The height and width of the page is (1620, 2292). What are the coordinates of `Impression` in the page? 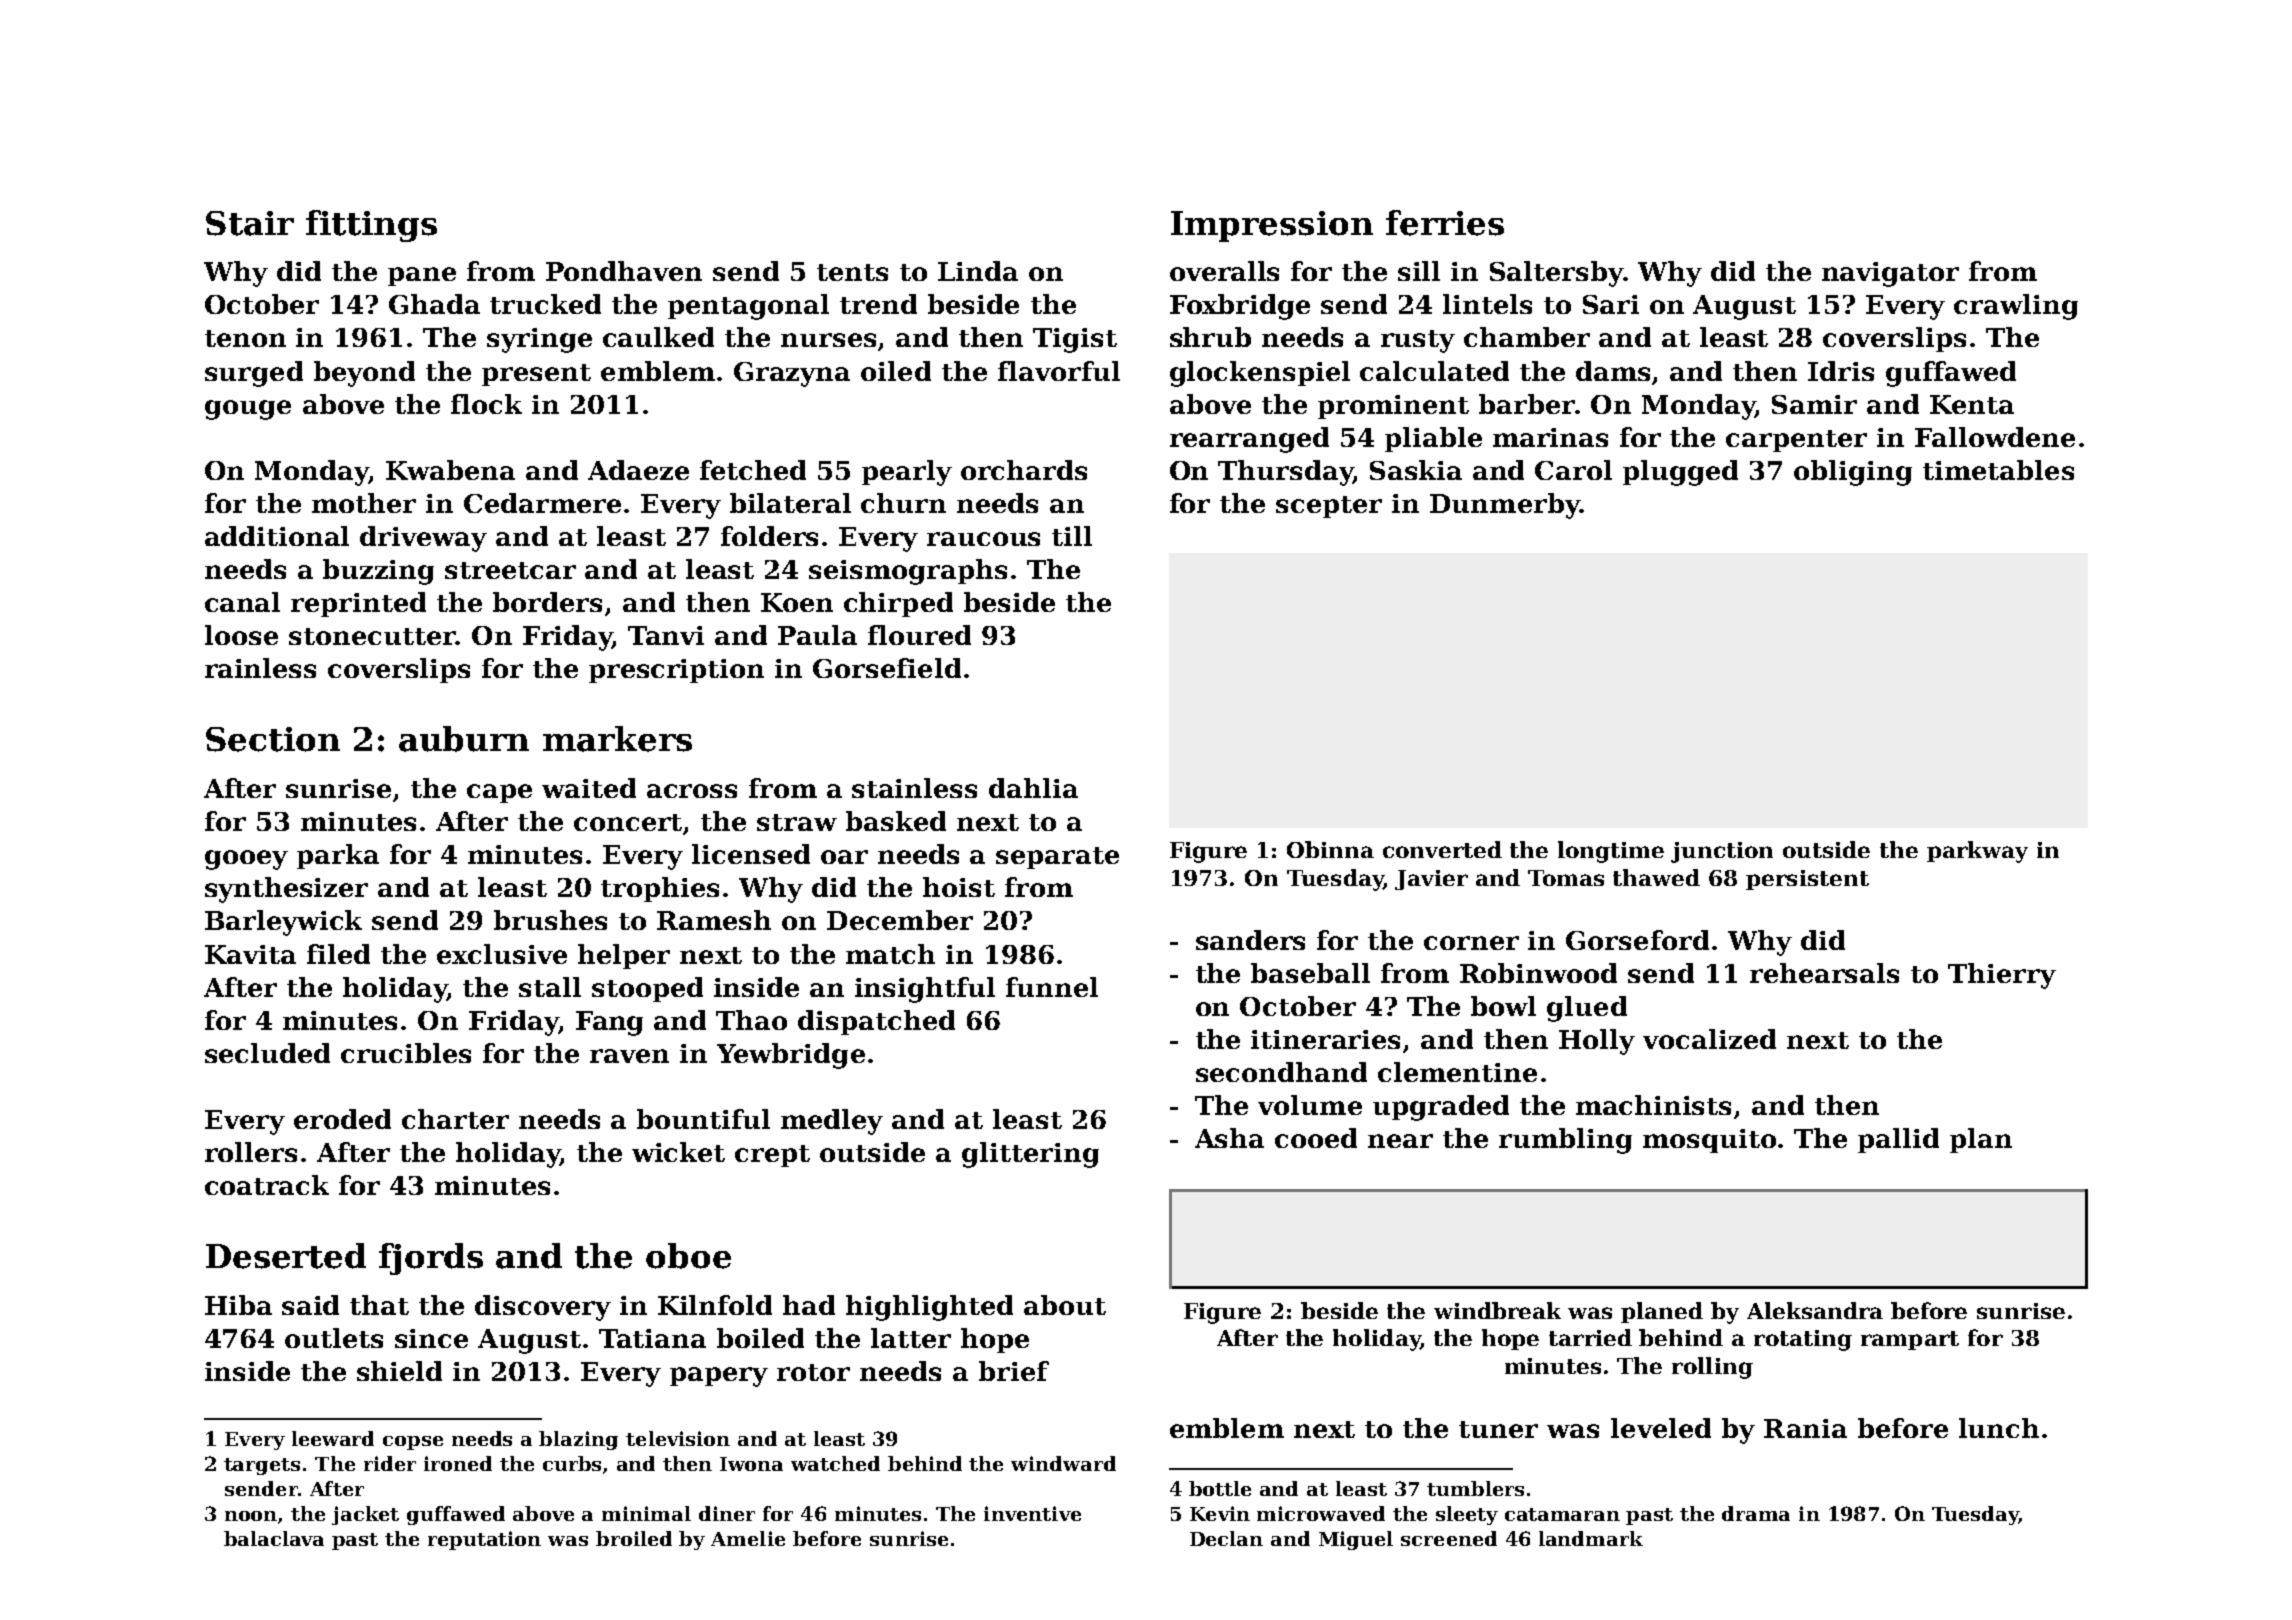 It's located at (1272, 226).
